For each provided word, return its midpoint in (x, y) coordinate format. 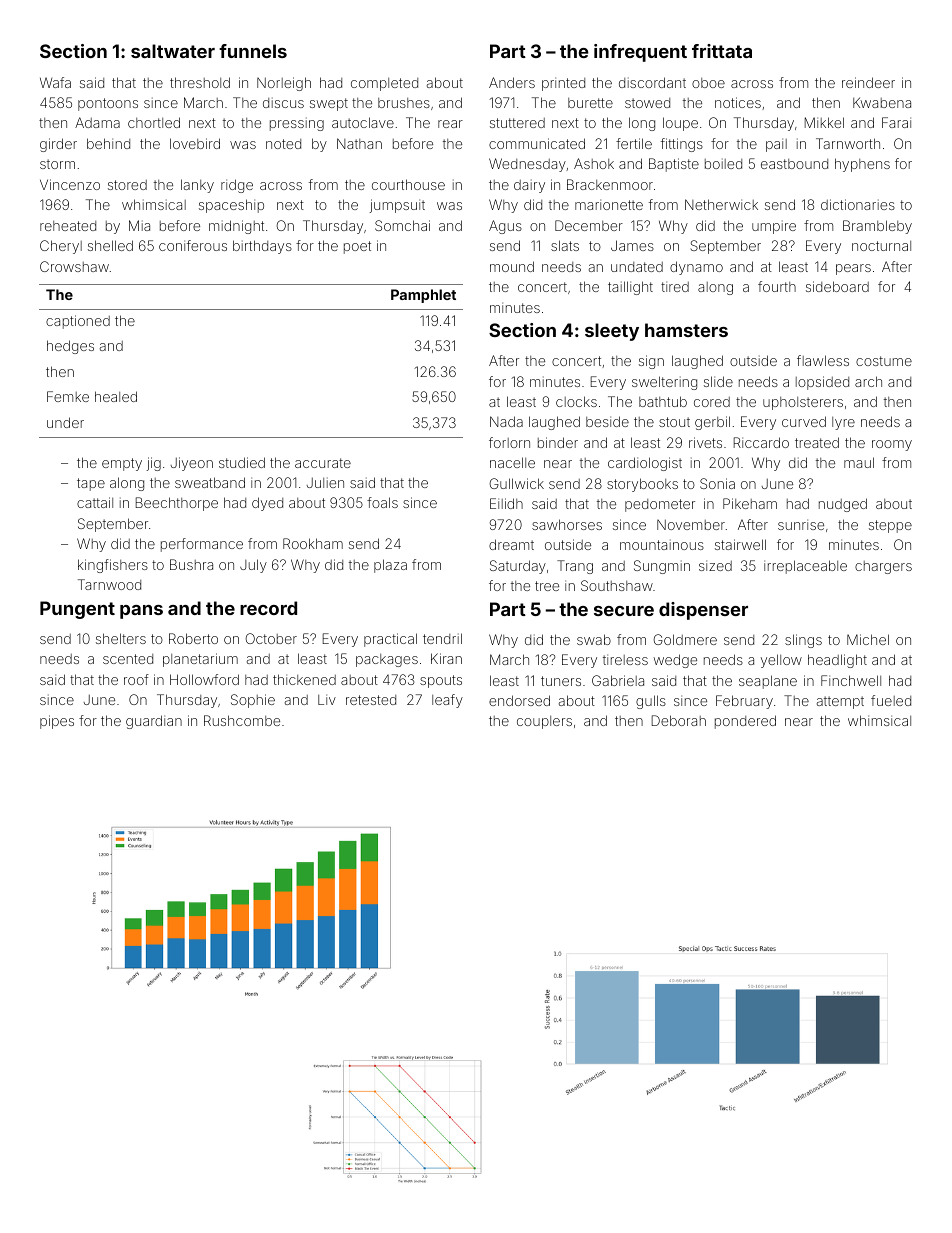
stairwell (740, 544)
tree (547, 586)
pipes (57, 722)
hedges (70, 347)
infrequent (640, 53)
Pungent (77, 610)
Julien (325, 483)
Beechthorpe (177, 504)
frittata (722, 51)
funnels (253, 51)
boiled (723, 164)
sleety (612, 332)
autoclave (363, 122)
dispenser (703, 611)
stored (127, 185)
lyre (843, 423)
